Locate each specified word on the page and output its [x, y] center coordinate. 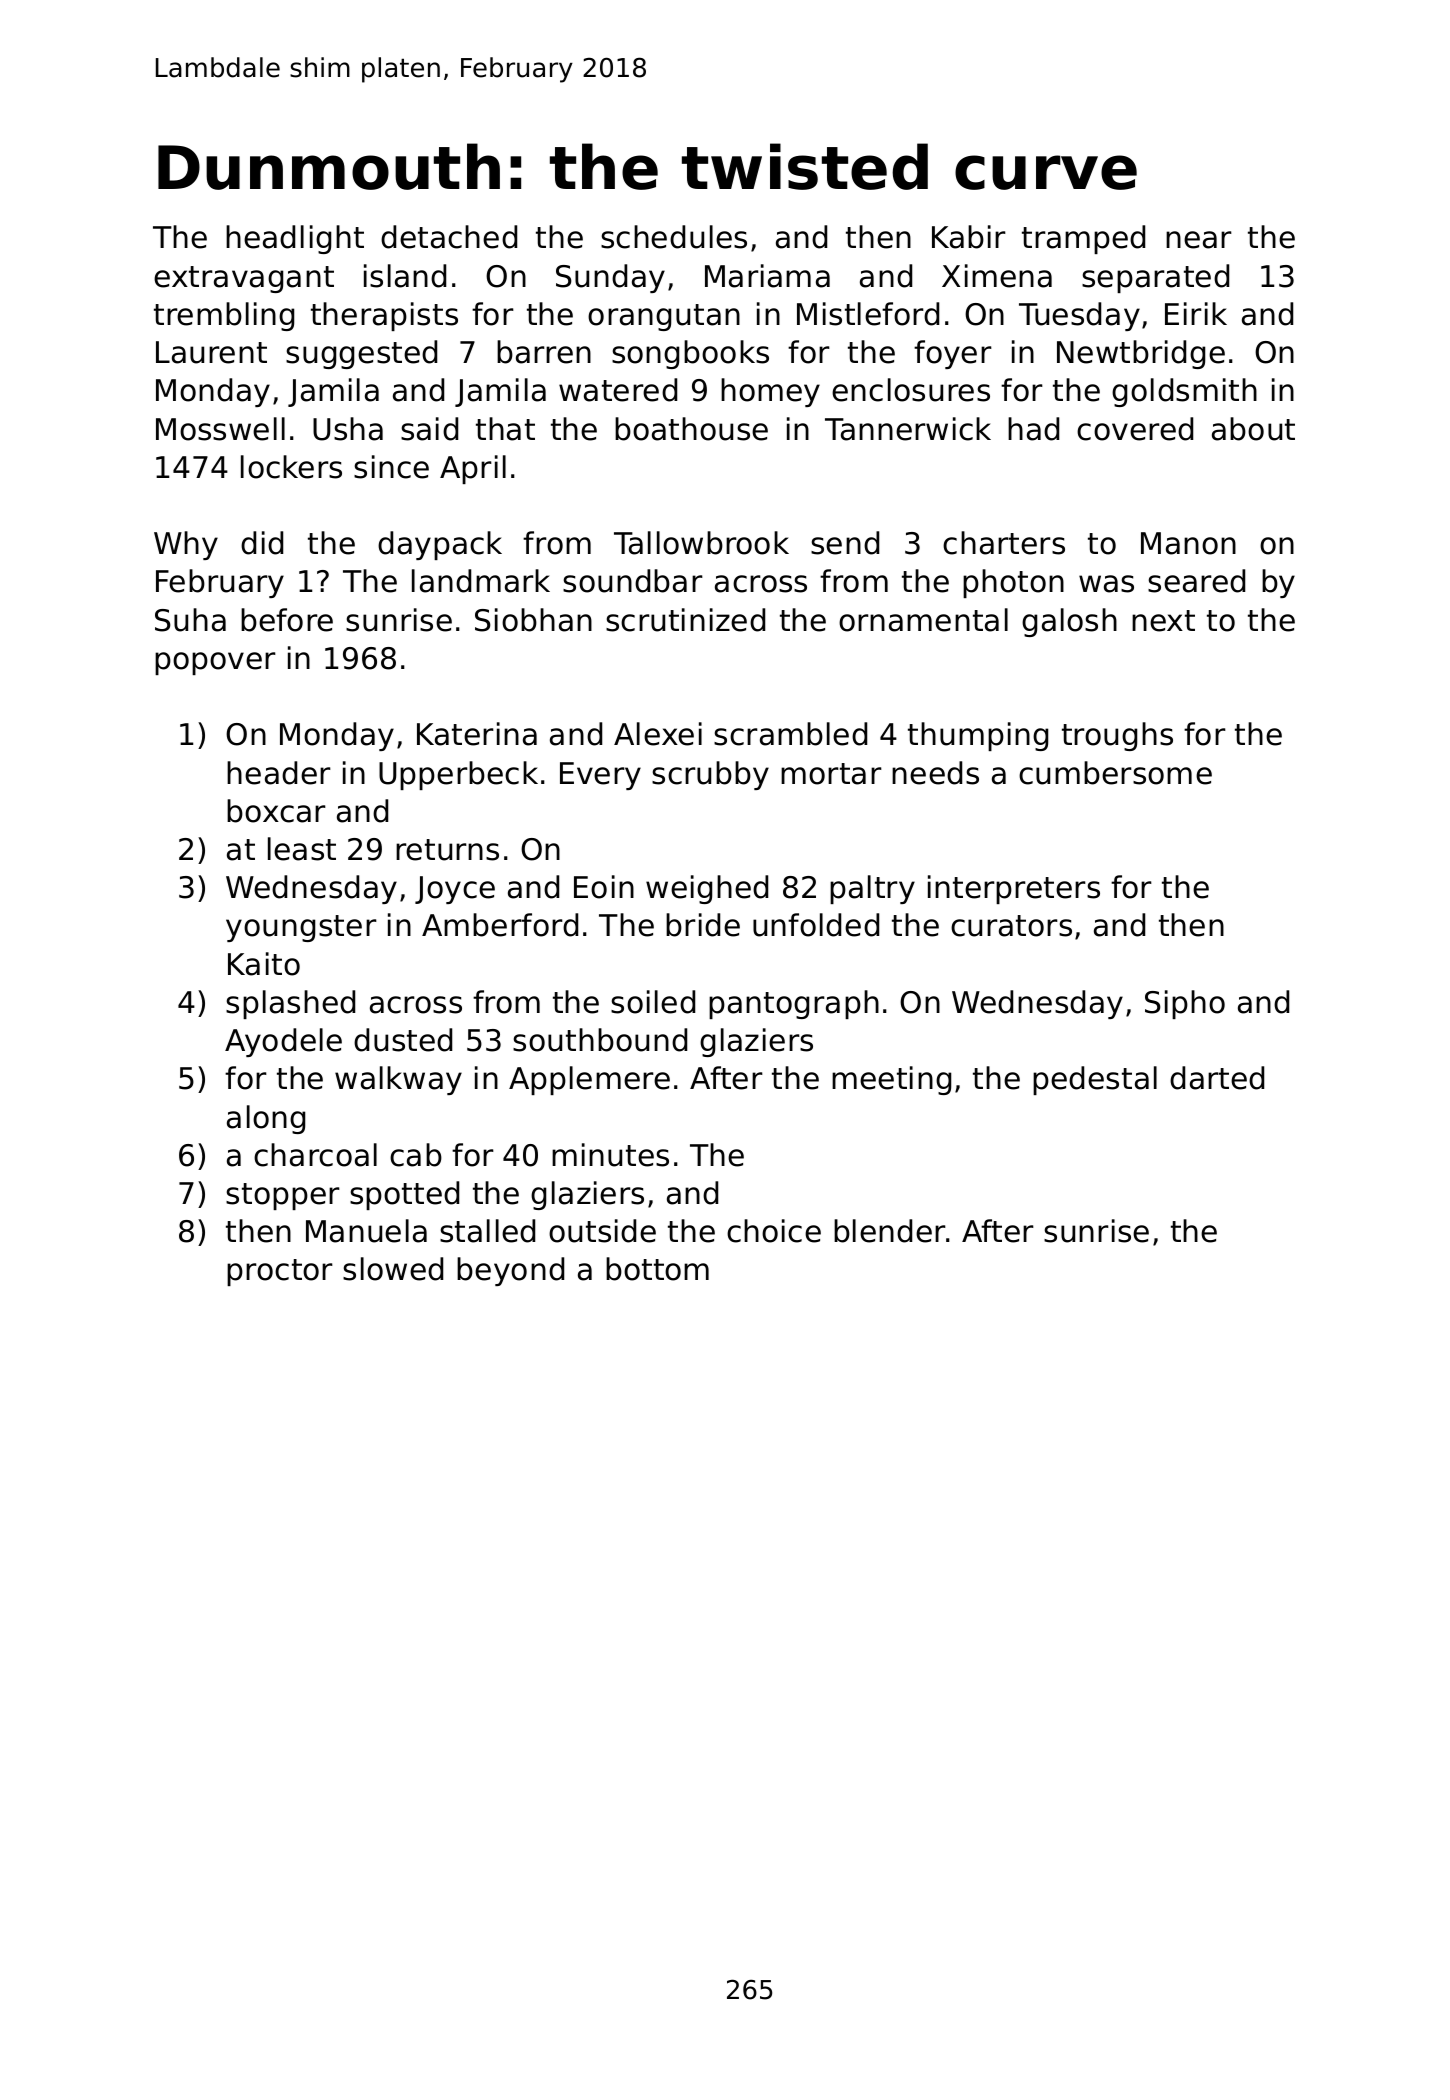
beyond [510, 1271]
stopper [283, 1196]
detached [449, 237]
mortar [831, 774]
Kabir [969, 237]
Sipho [1185, 1004]
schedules [674, 237]
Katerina [477, 734]
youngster [301, 928]
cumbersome [1115, 773]
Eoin [604, 887]
